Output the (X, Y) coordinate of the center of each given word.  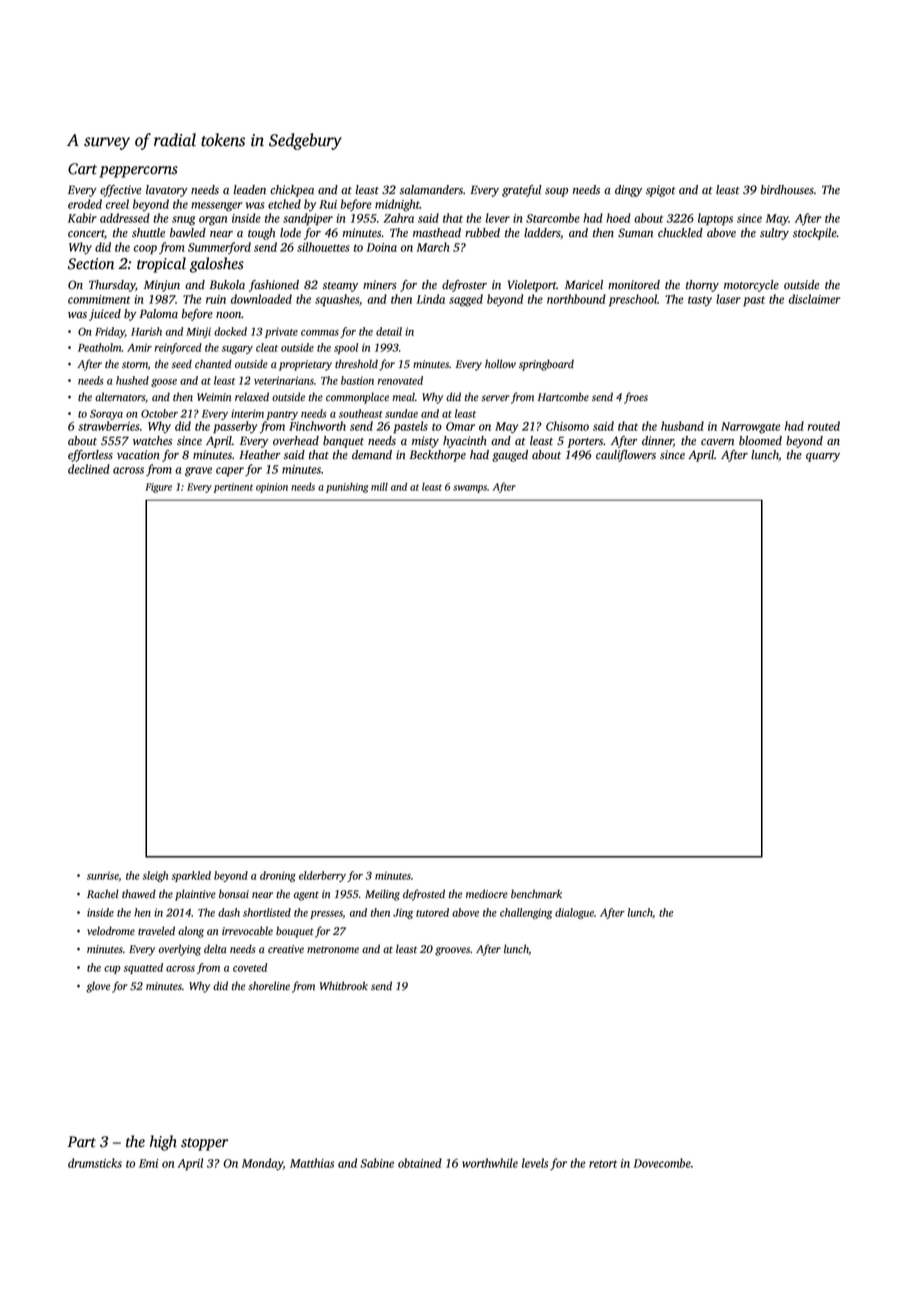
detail (389, 331)
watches (152, 441)
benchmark (536, 894)
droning (278, 876)
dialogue (574, 913)
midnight (397, 205)
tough (261, 234)
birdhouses (787, 190)
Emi (149, 1163)
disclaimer (815, 299)
